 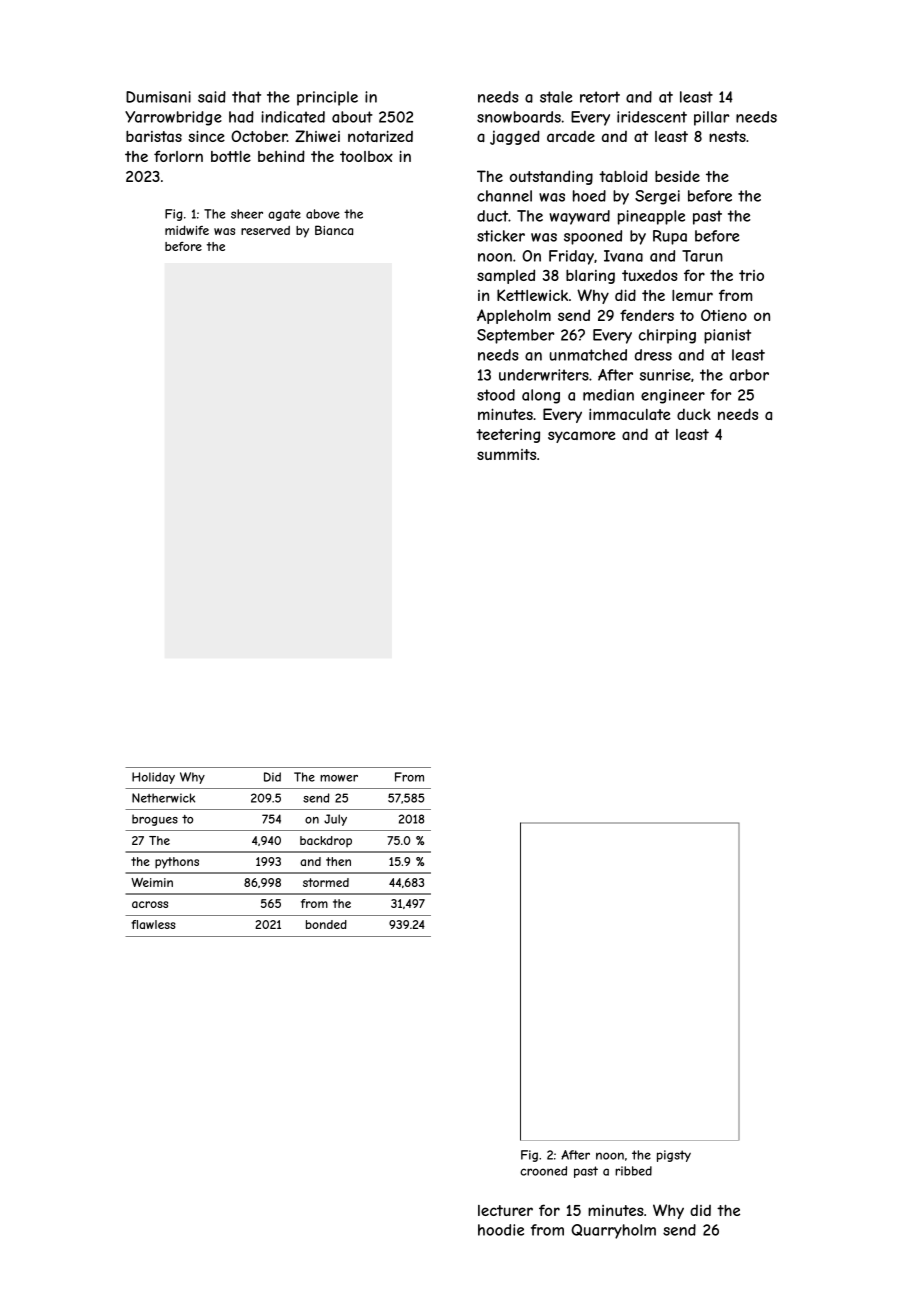 What do you see at coordinates (323, 214) in the screenshot?
I see `above` at bounding box center [323, 214].
